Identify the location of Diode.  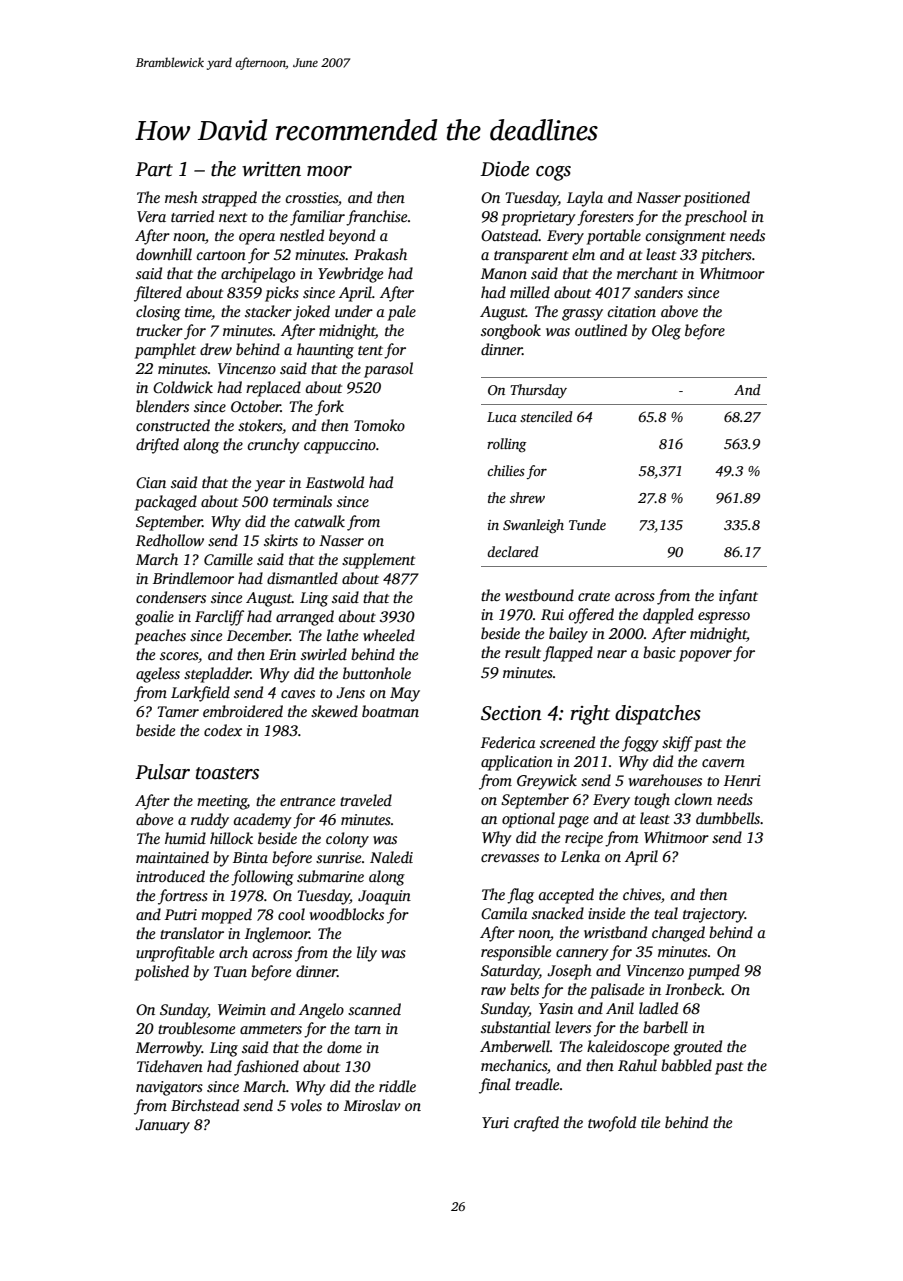
(504, 169).
